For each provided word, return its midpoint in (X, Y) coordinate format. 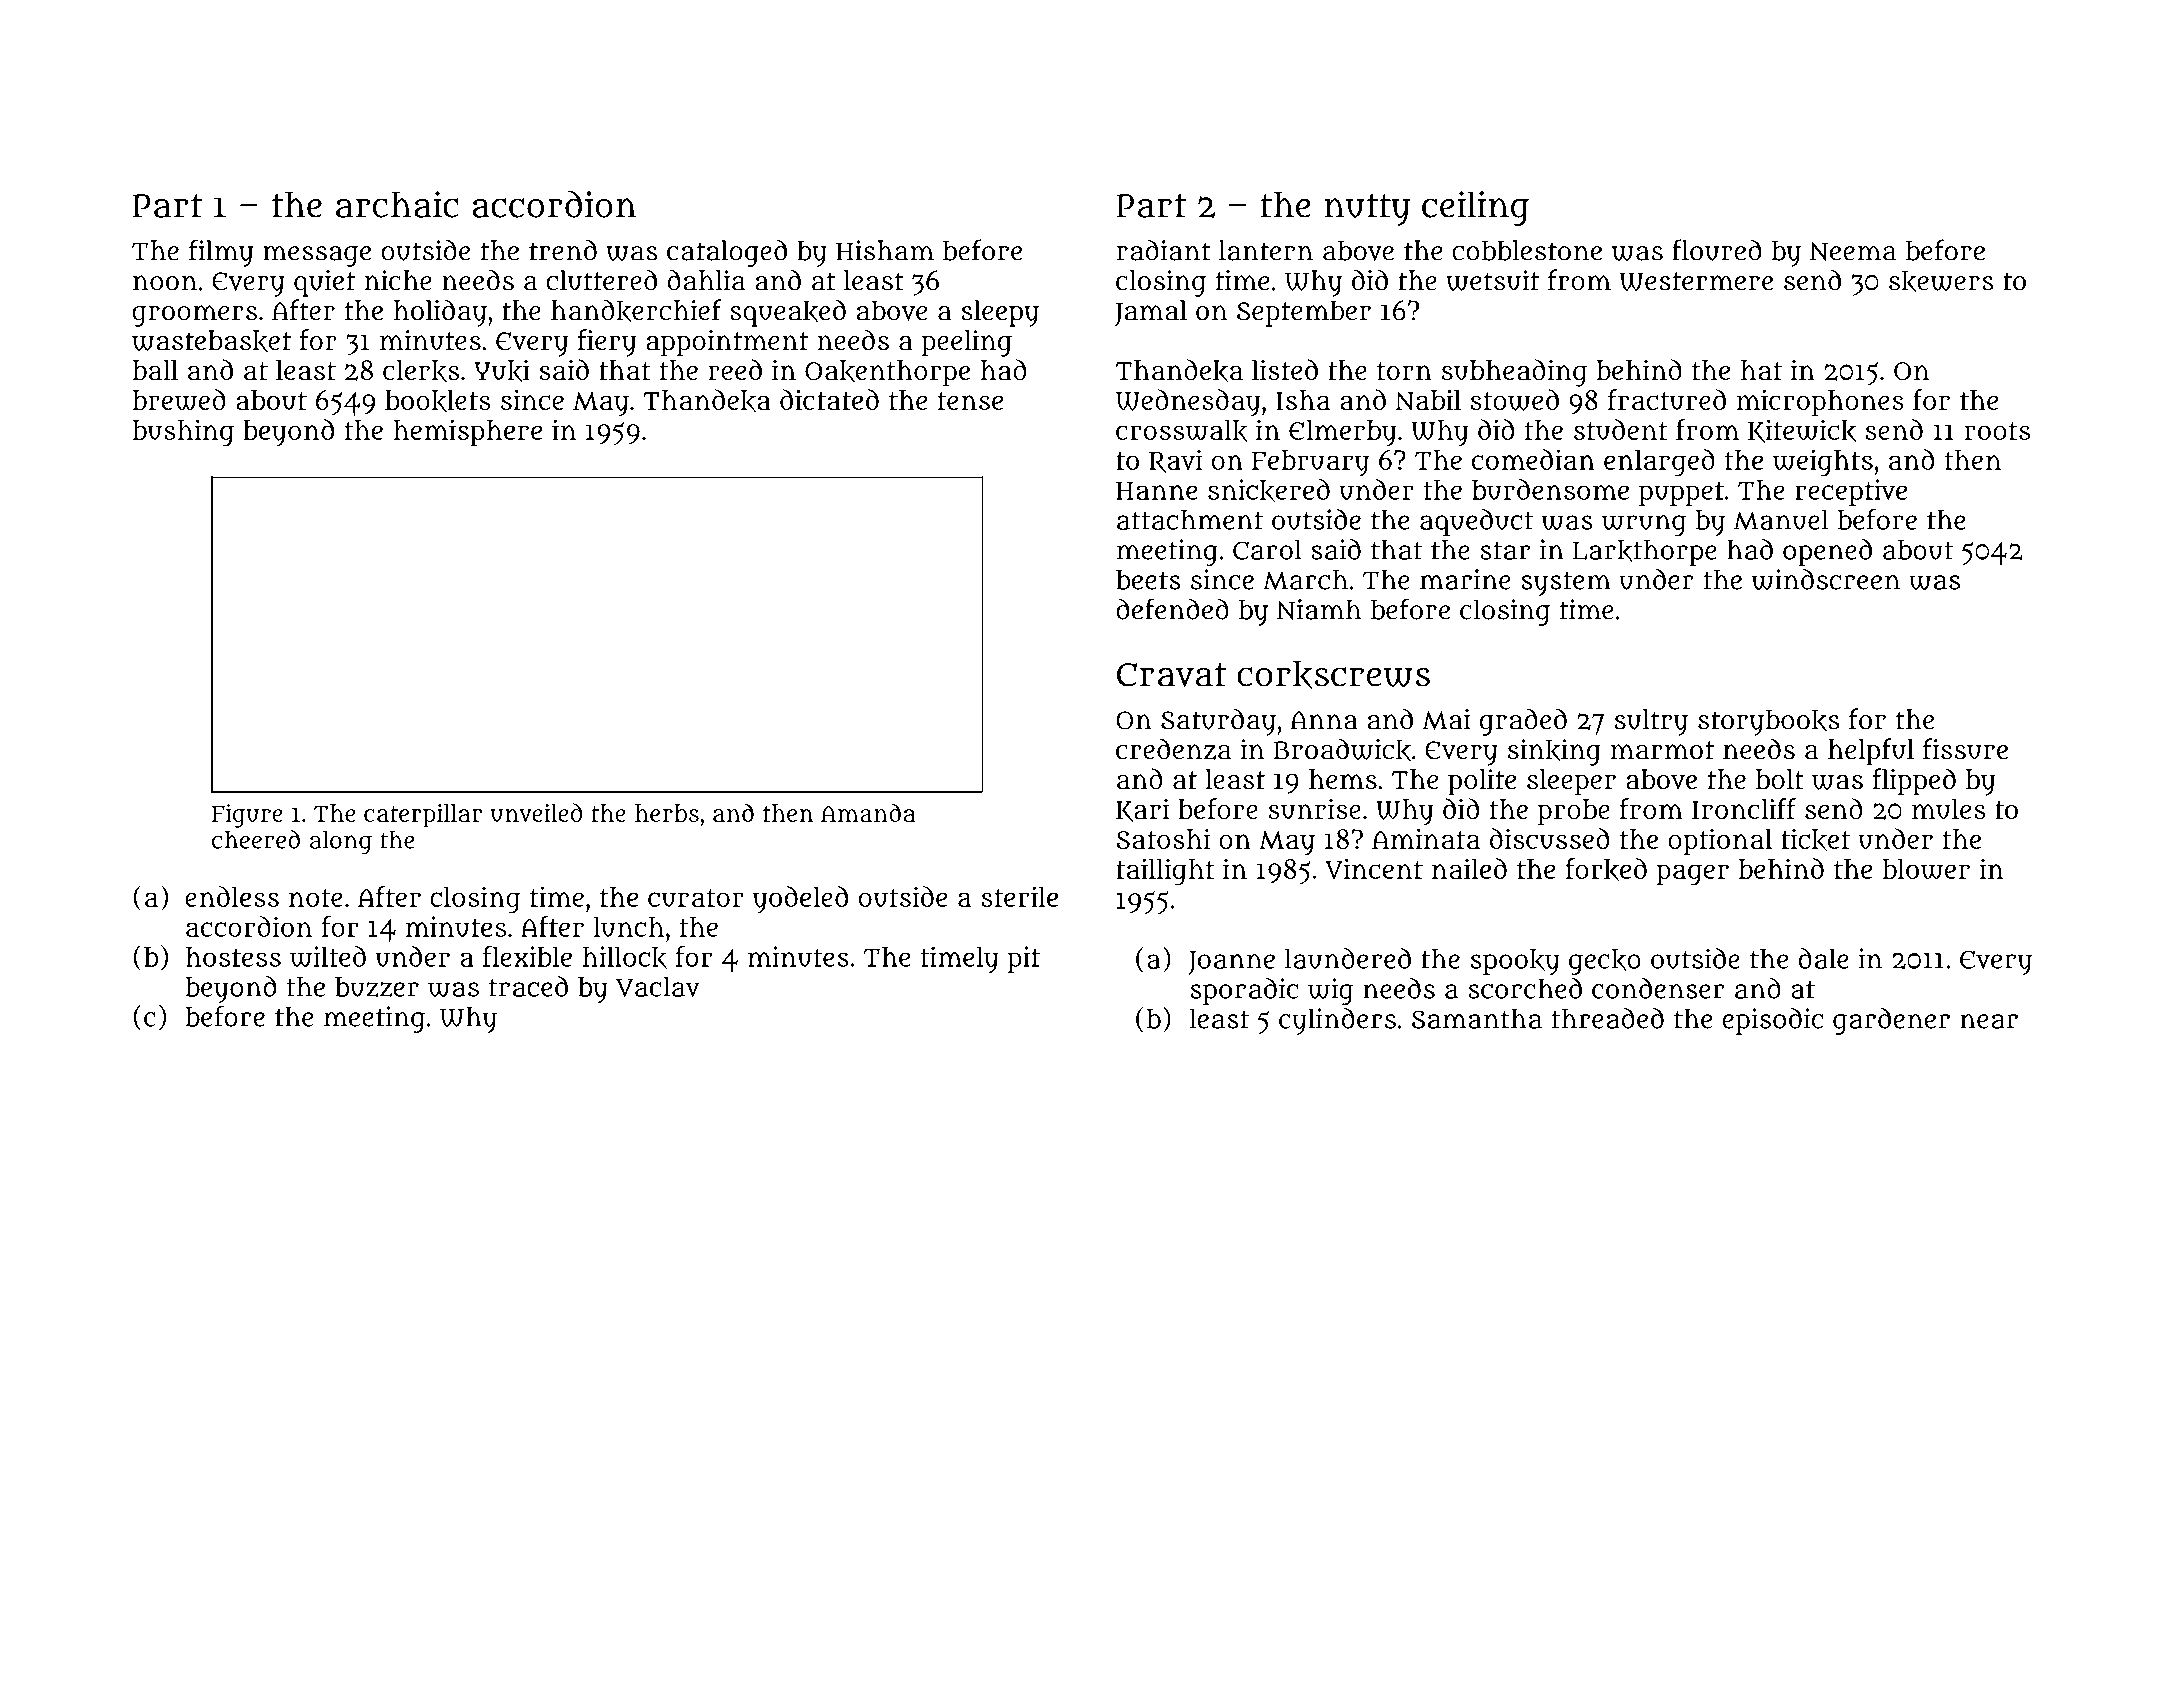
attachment (1190, 519)
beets (1148, 580)
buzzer (377, 987)
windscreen (1826, 579)
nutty (1367, 210)
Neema (1853, 251)
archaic (397, 204)
